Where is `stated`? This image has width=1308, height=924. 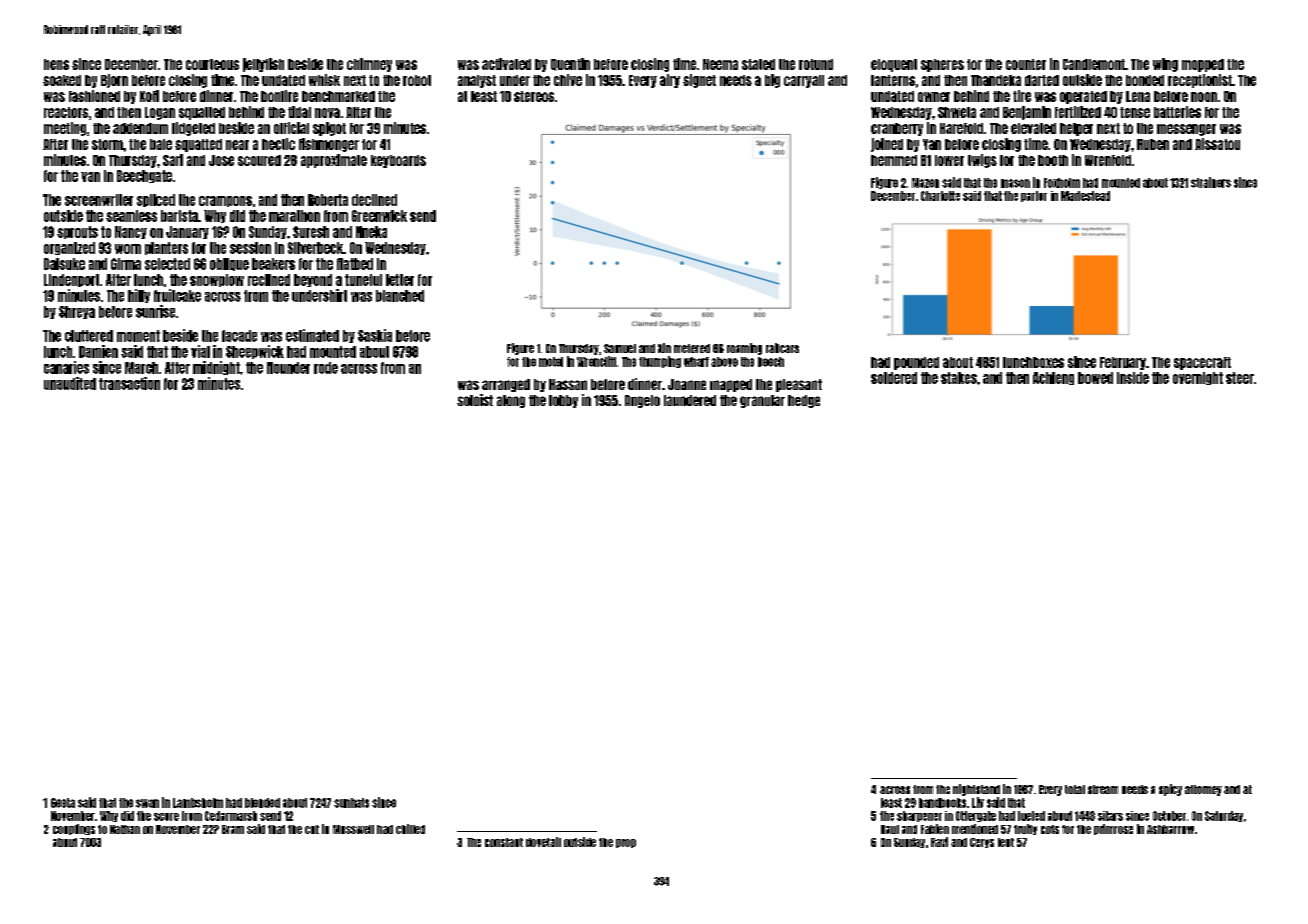
stated is located at coordinates (758, 64).
